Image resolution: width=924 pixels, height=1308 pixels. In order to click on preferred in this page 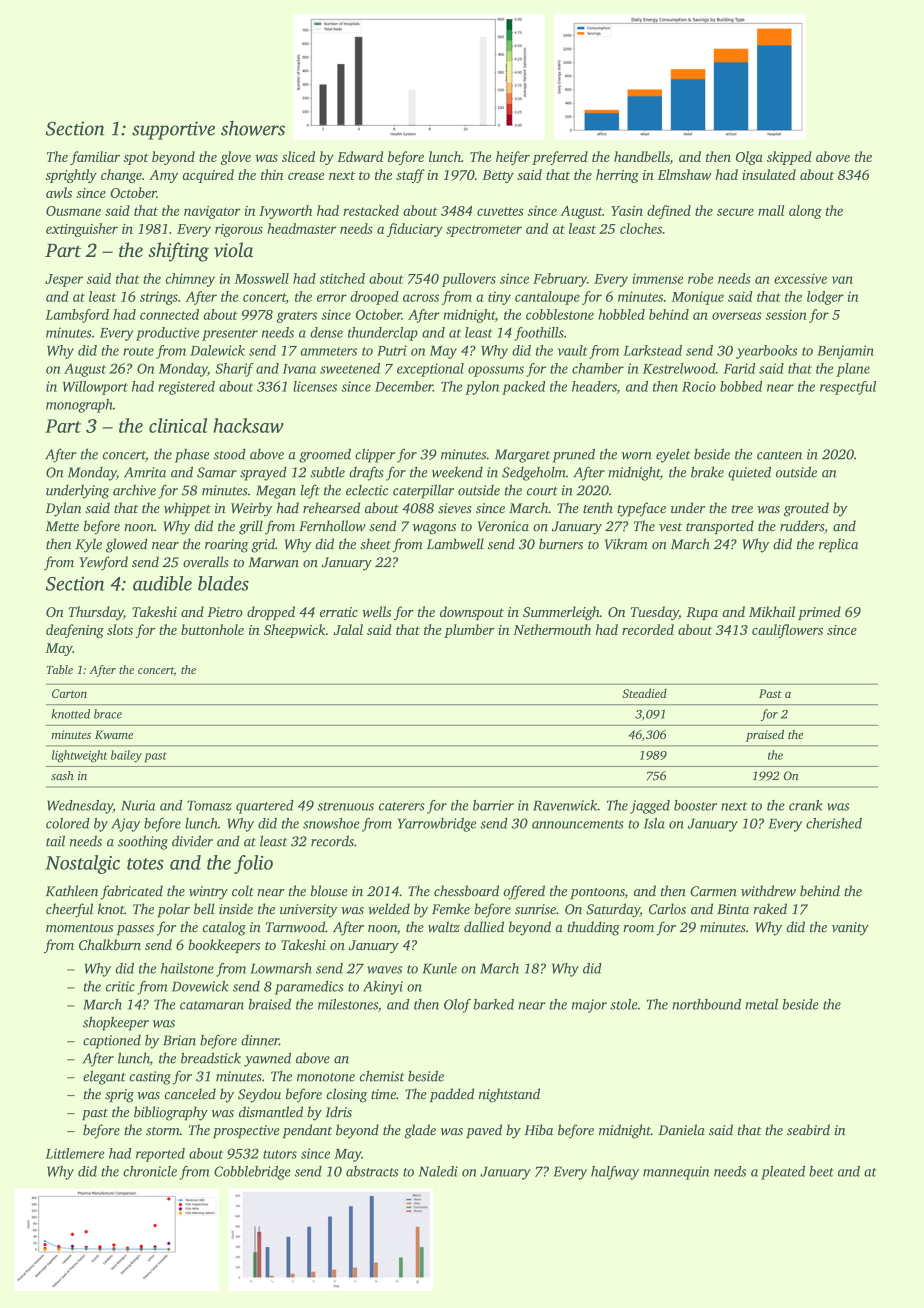, I will do `click(560, 158)`.
